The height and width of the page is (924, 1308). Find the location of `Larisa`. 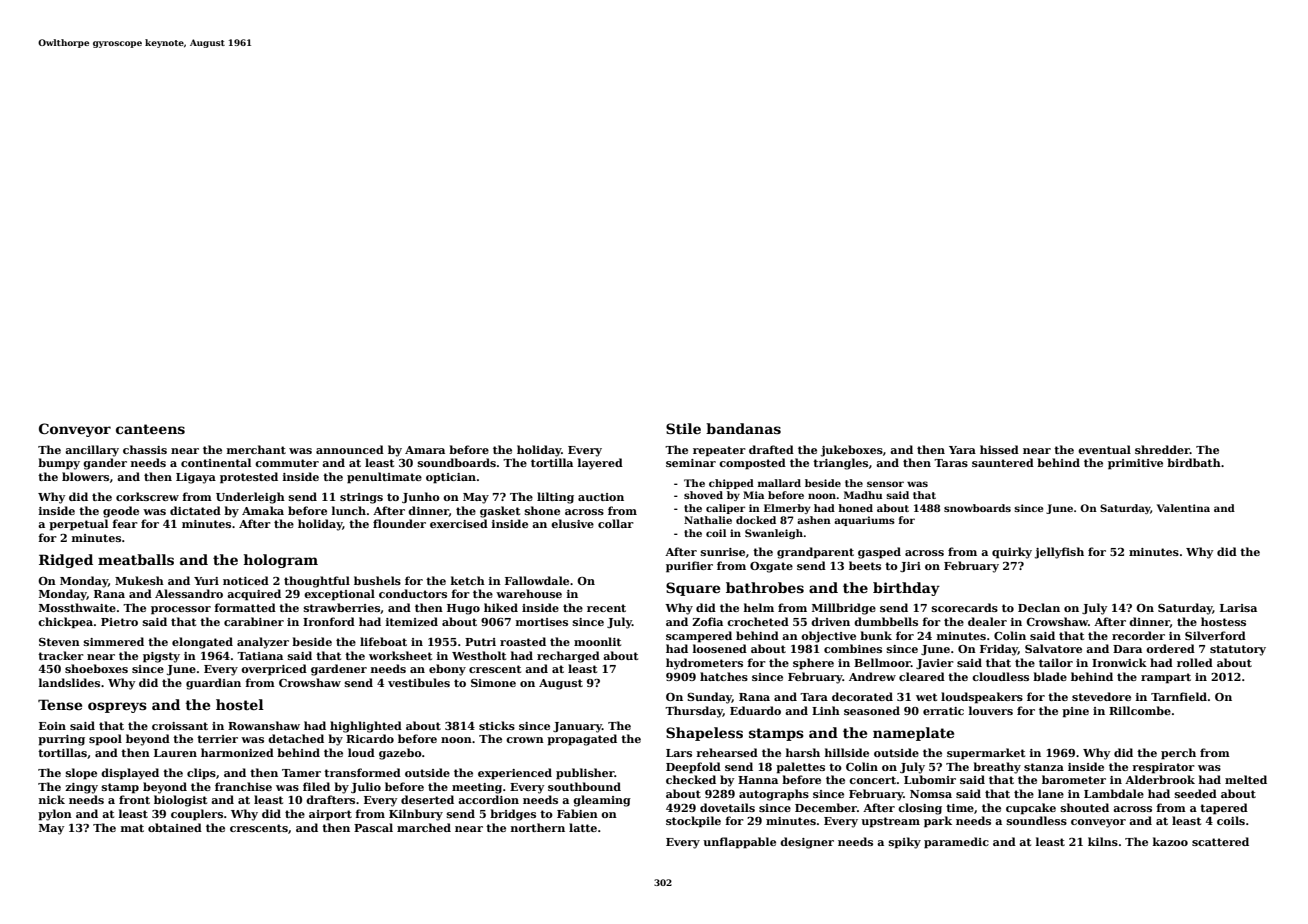

Larisa is located at coordinates (1238, 608).
